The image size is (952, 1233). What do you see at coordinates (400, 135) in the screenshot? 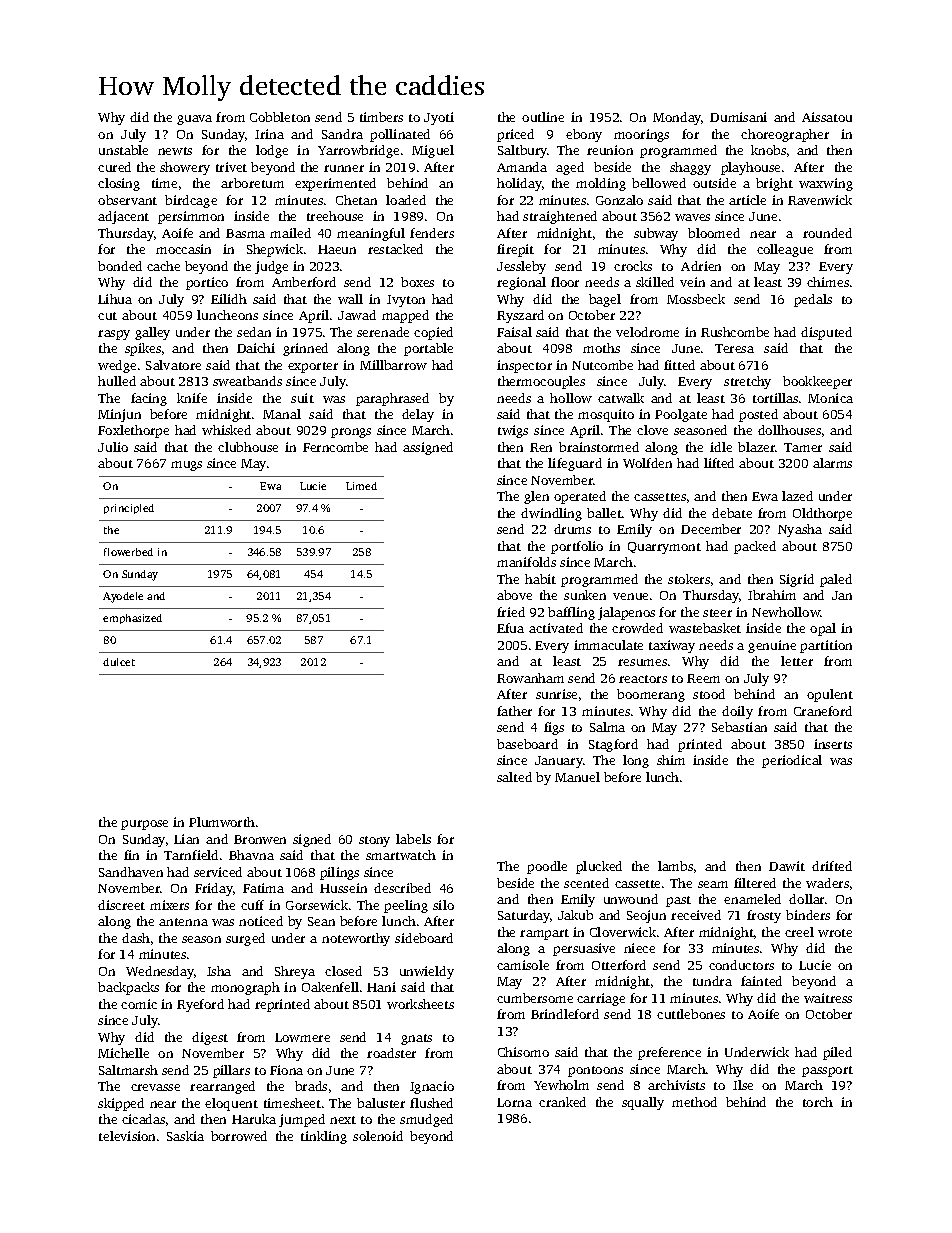
I see `pollinated` at bounding box center [400, 135].
